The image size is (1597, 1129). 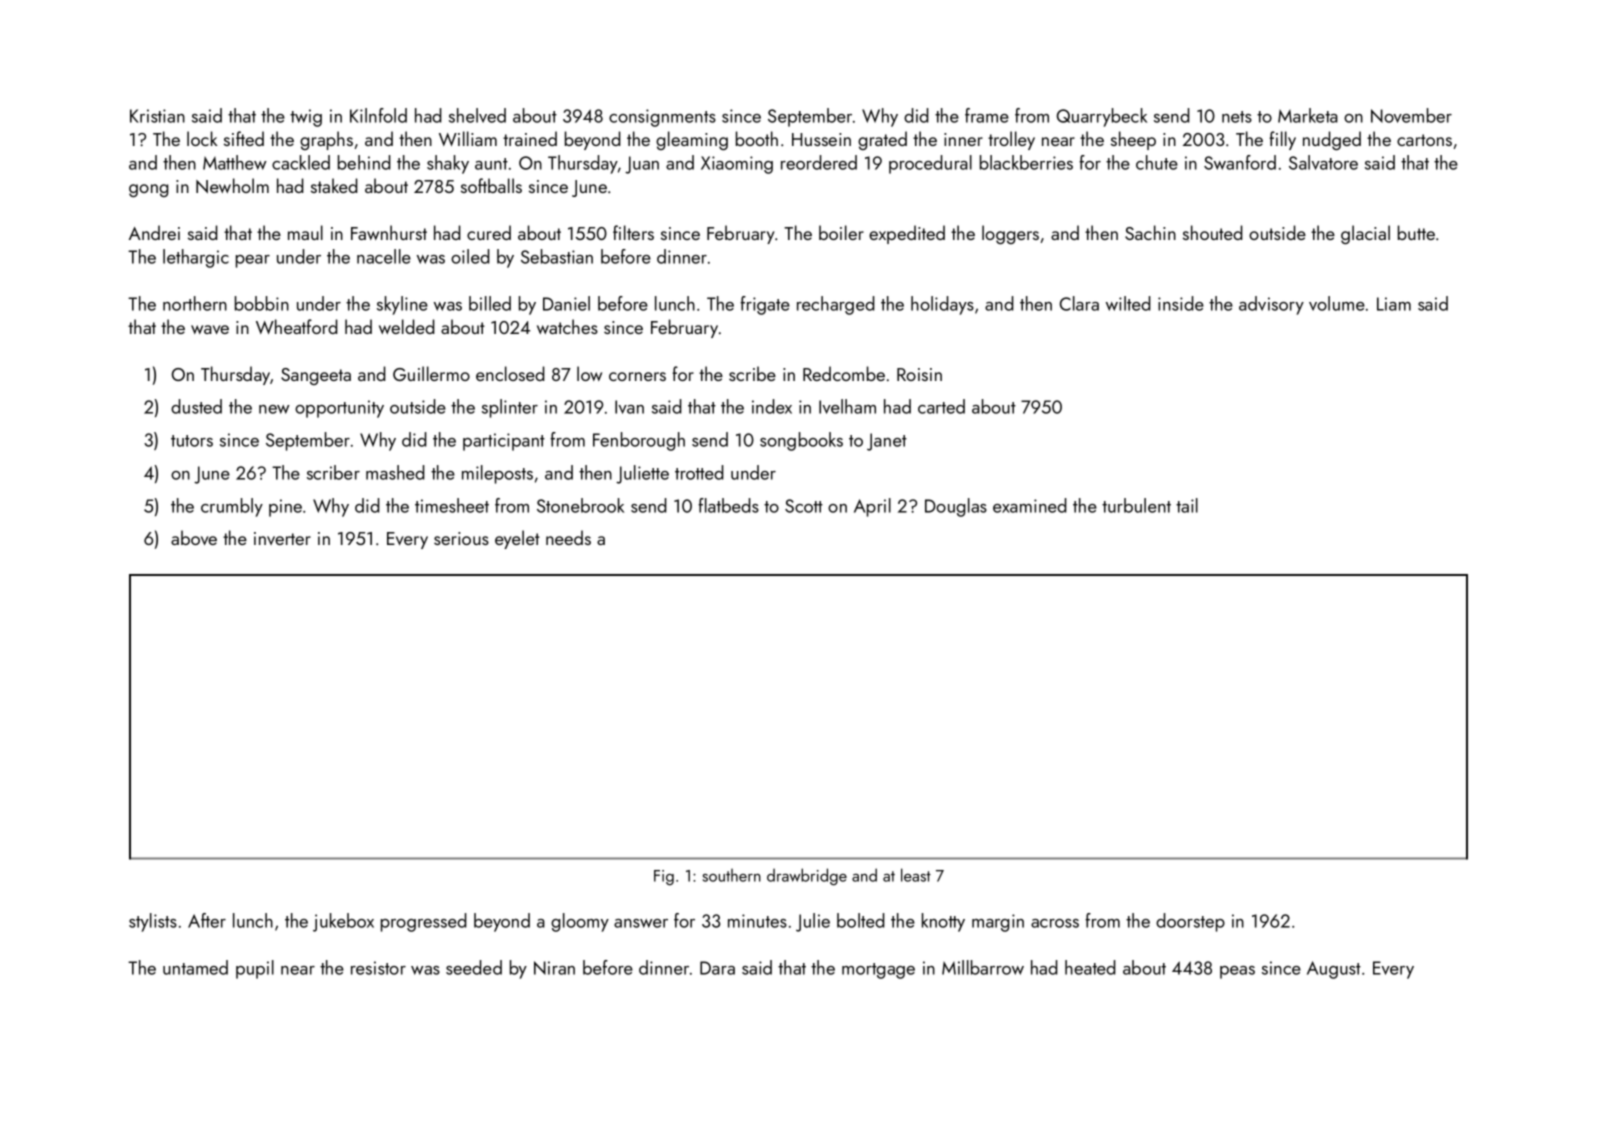 What do you see at coordinates (568, 537) in the document?
I see `needs` at bounding box center [568, 537].
